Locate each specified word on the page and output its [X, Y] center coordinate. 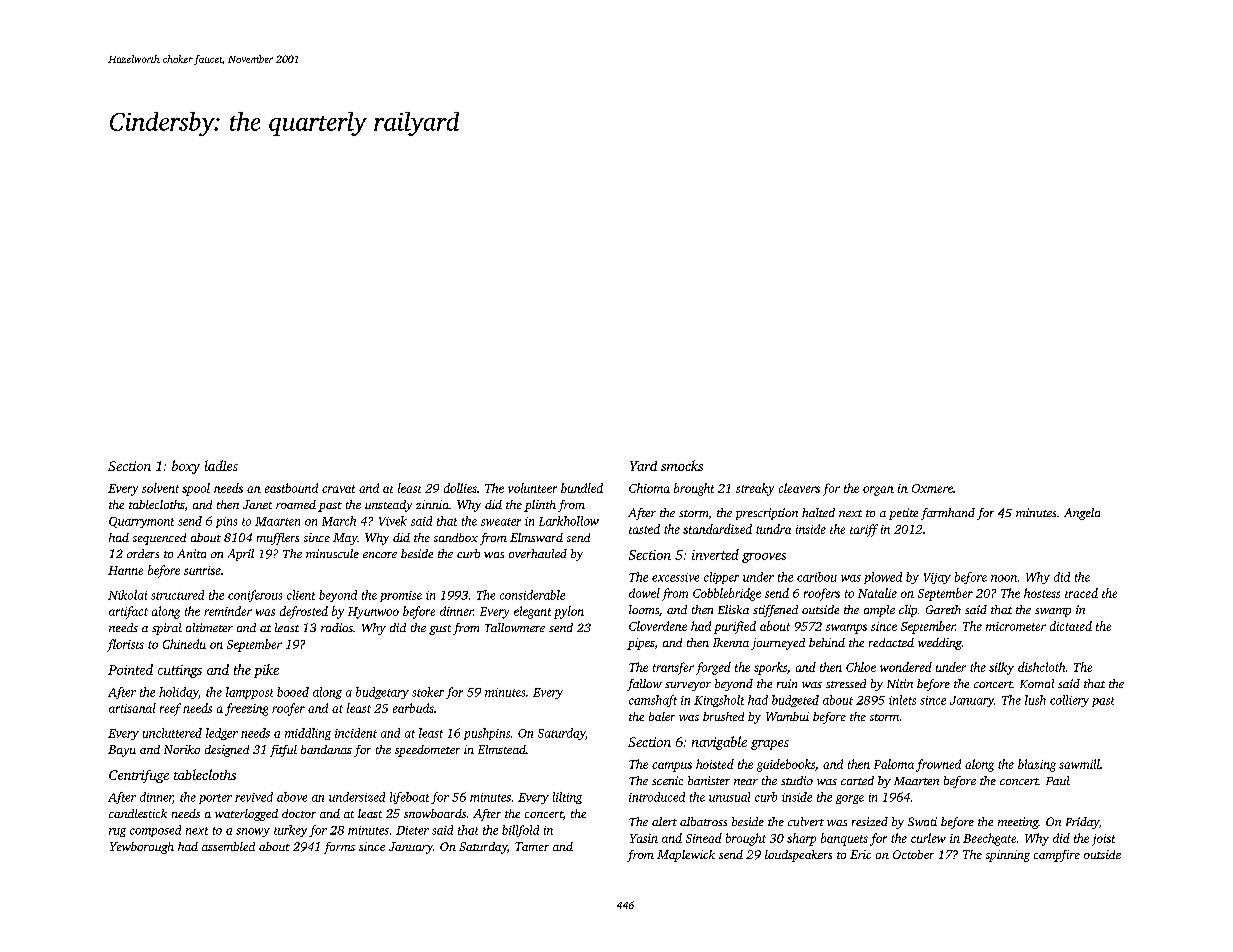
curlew [928, 838]
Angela [1082, 514]
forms [339, 848]
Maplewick [686, 856]
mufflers [278, 539]
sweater [501, 522]
